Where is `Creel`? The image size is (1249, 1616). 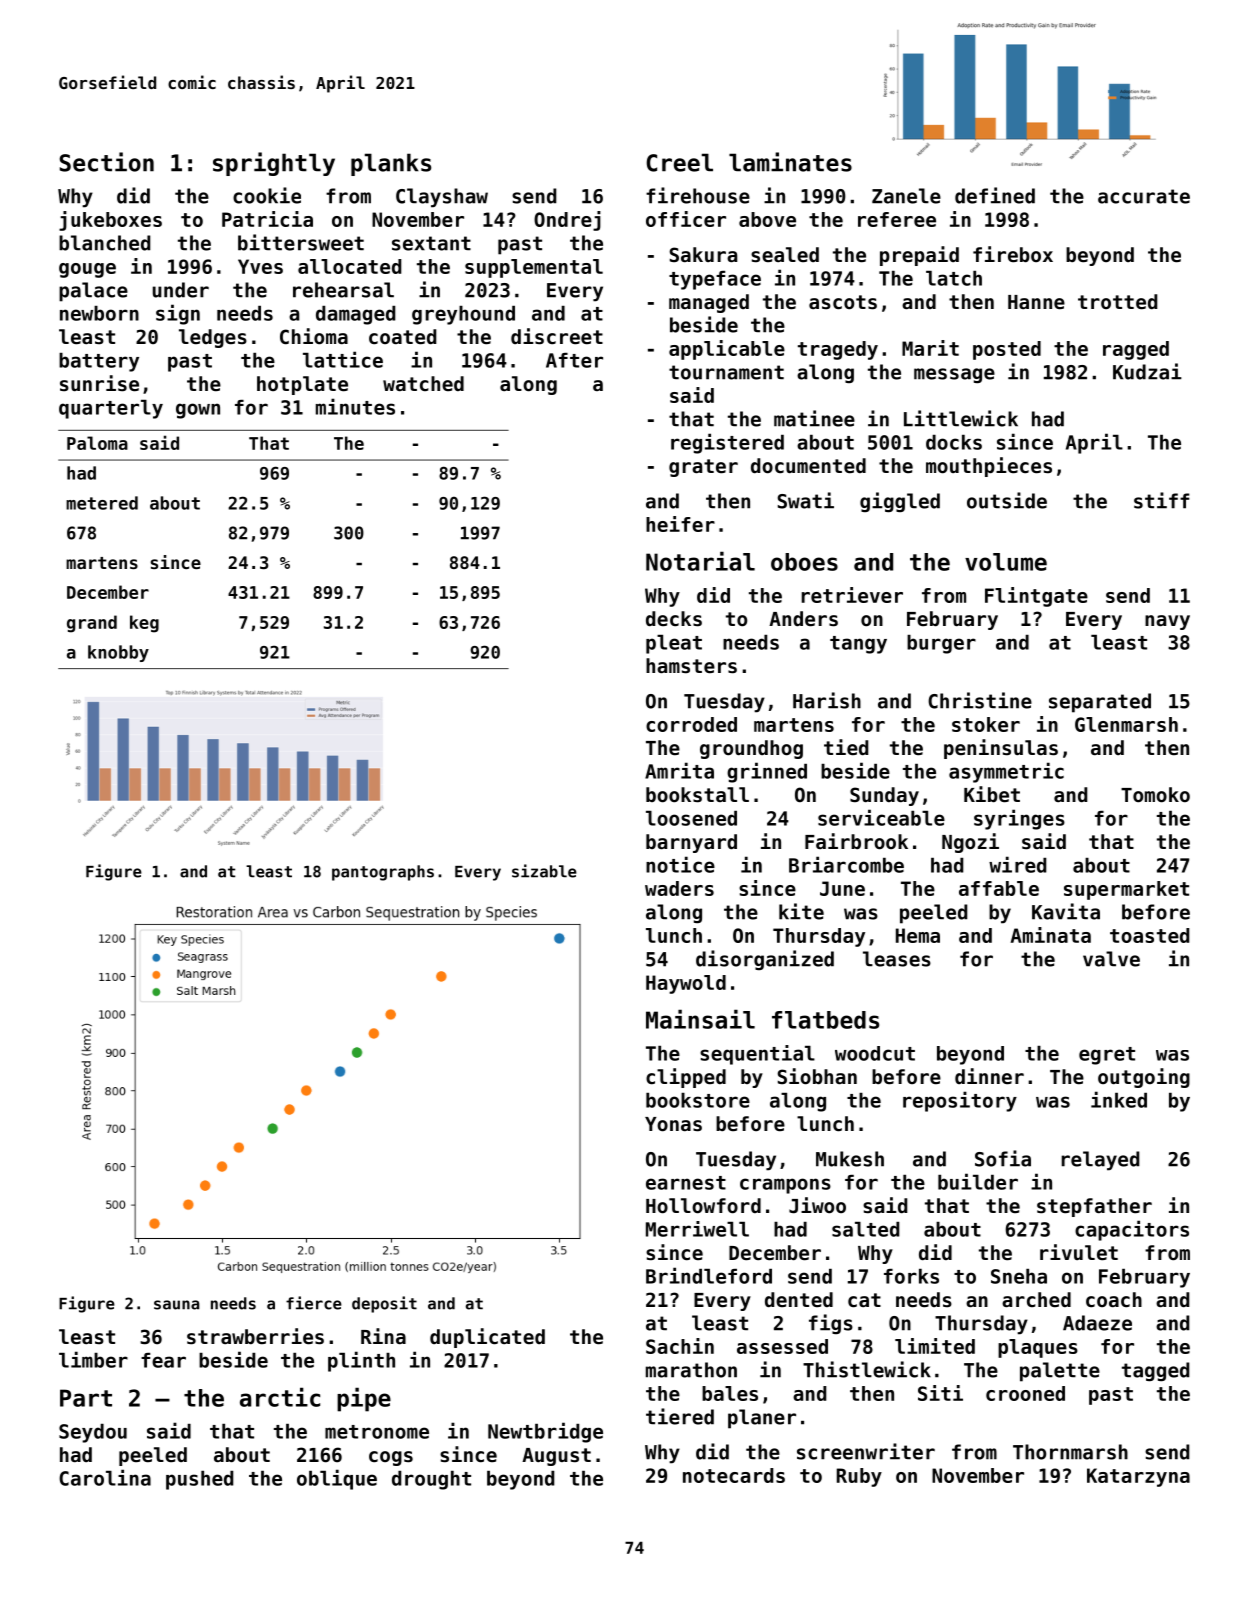 Creel is located at coordinates (679, 162).
